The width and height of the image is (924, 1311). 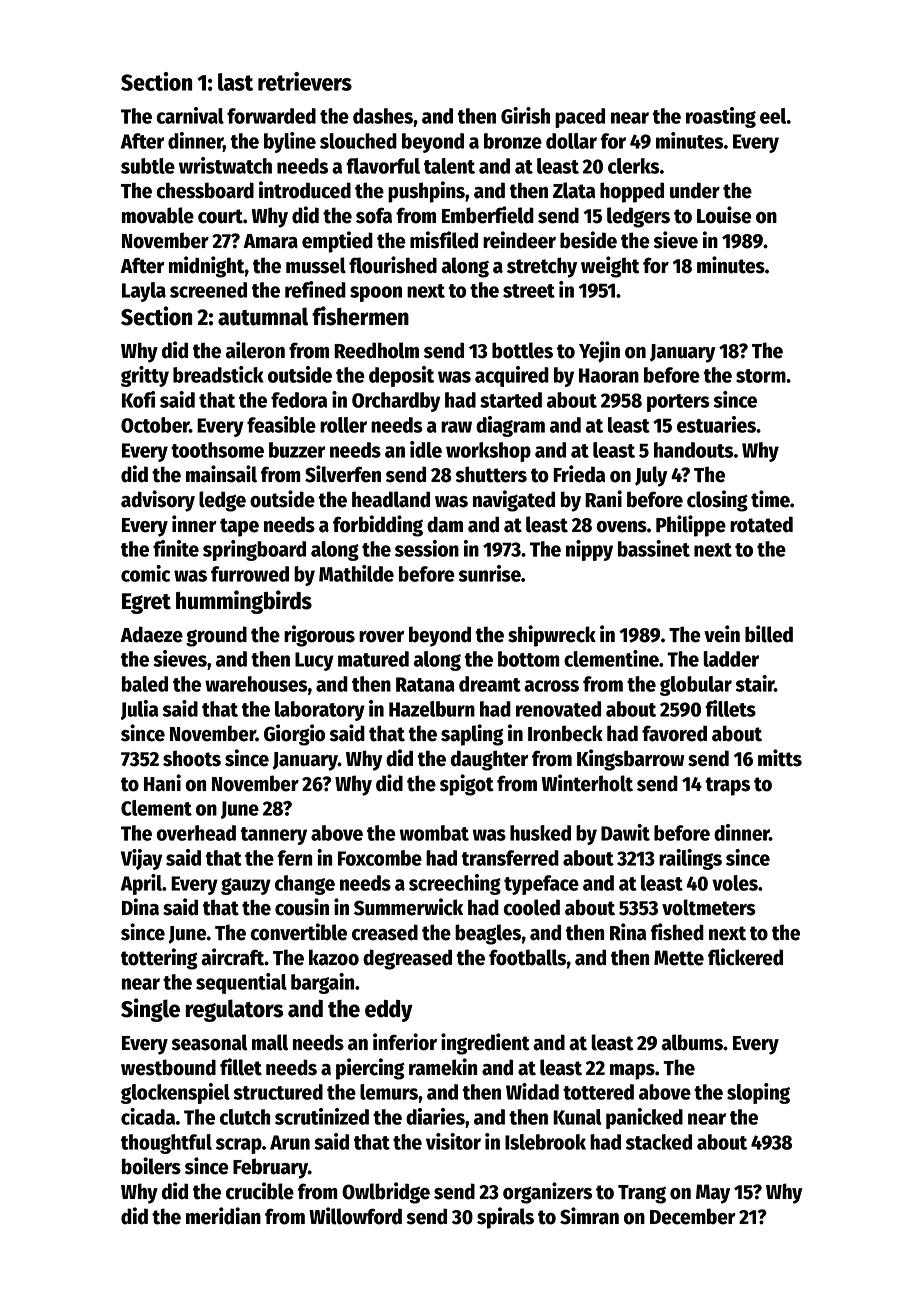 What do you see at coordinates (166, 1144) in the image?
I see `thoughtful` at bounding box center [166, 1144].
